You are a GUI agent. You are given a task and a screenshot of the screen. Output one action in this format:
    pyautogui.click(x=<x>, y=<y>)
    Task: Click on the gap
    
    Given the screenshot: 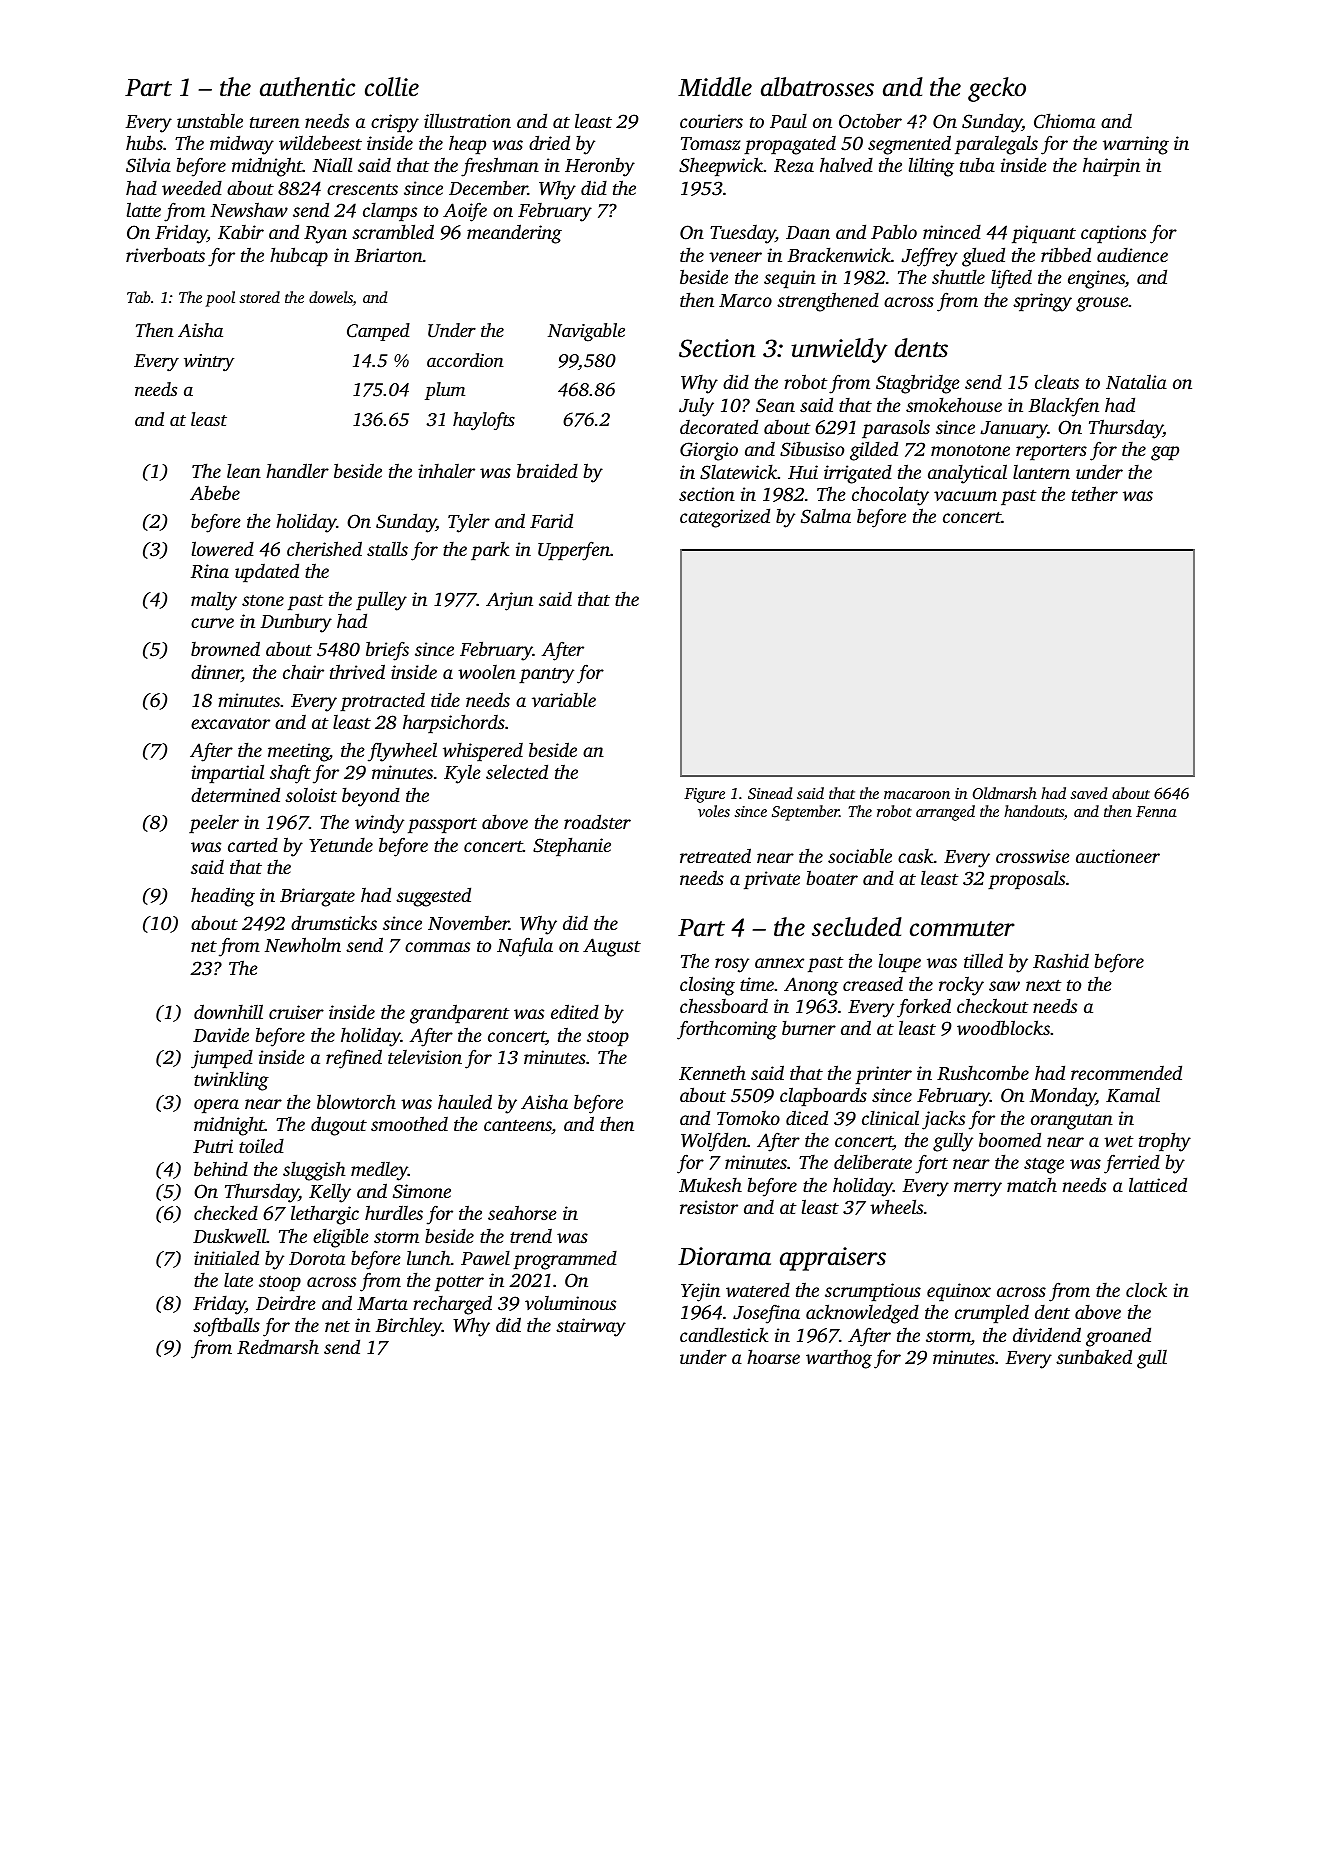 What is the action you would take?
    pyautogui.click(x=1165, y=453)
